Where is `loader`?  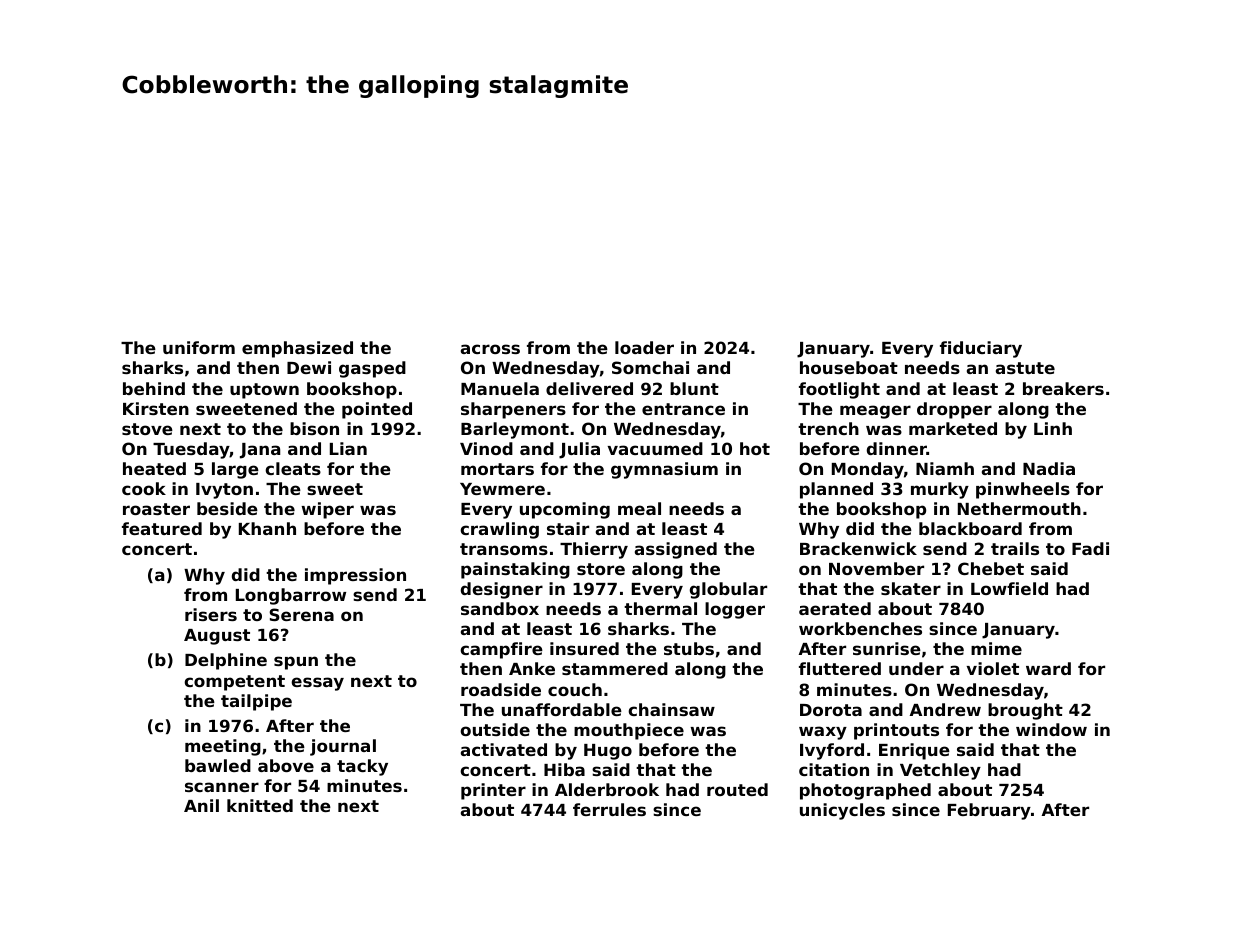
loader is located at coordinates (644, 347).
